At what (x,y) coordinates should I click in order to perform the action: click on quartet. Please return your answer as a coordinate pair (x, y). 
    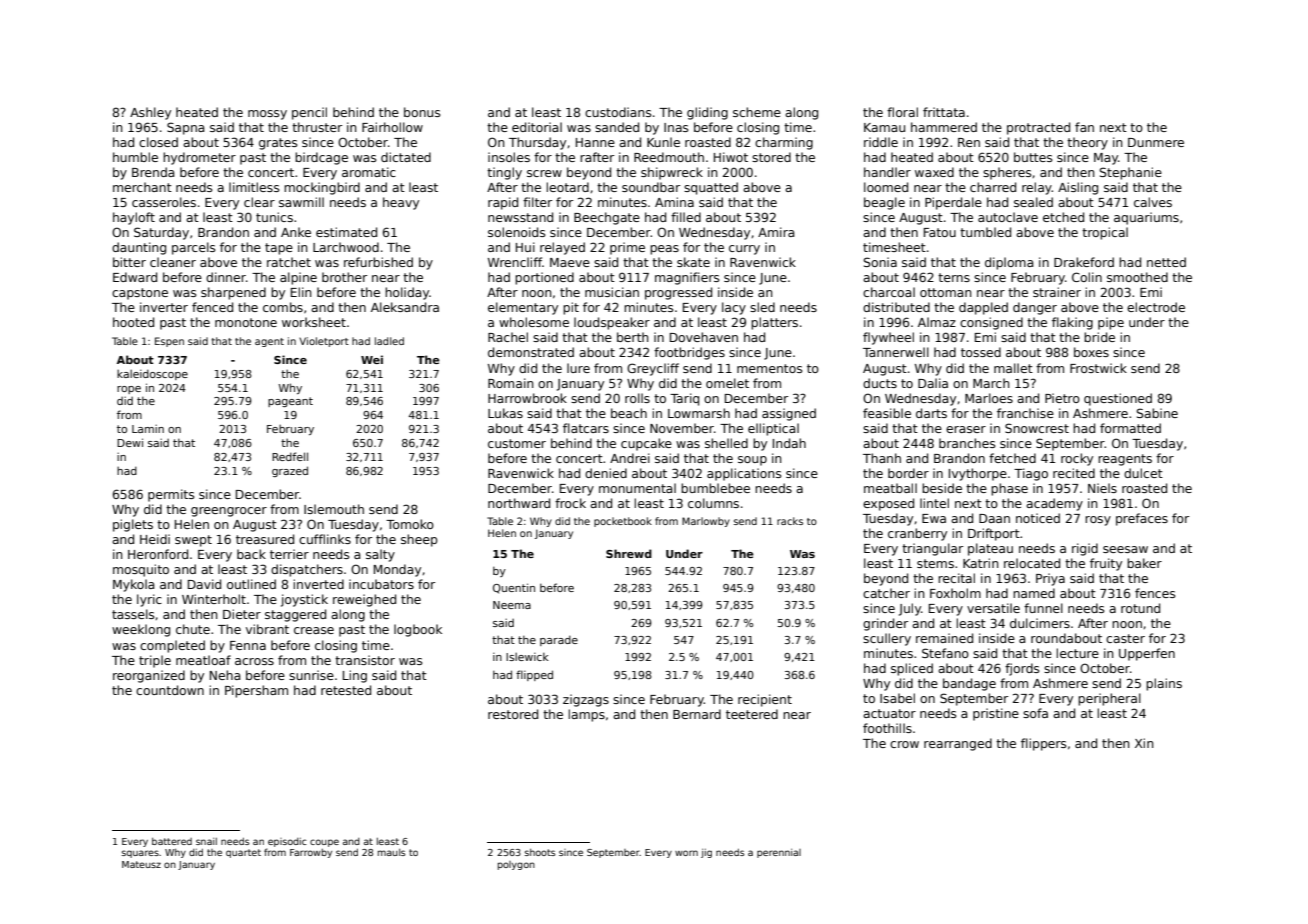
    Looking at the image, I should click on (243, 853).
